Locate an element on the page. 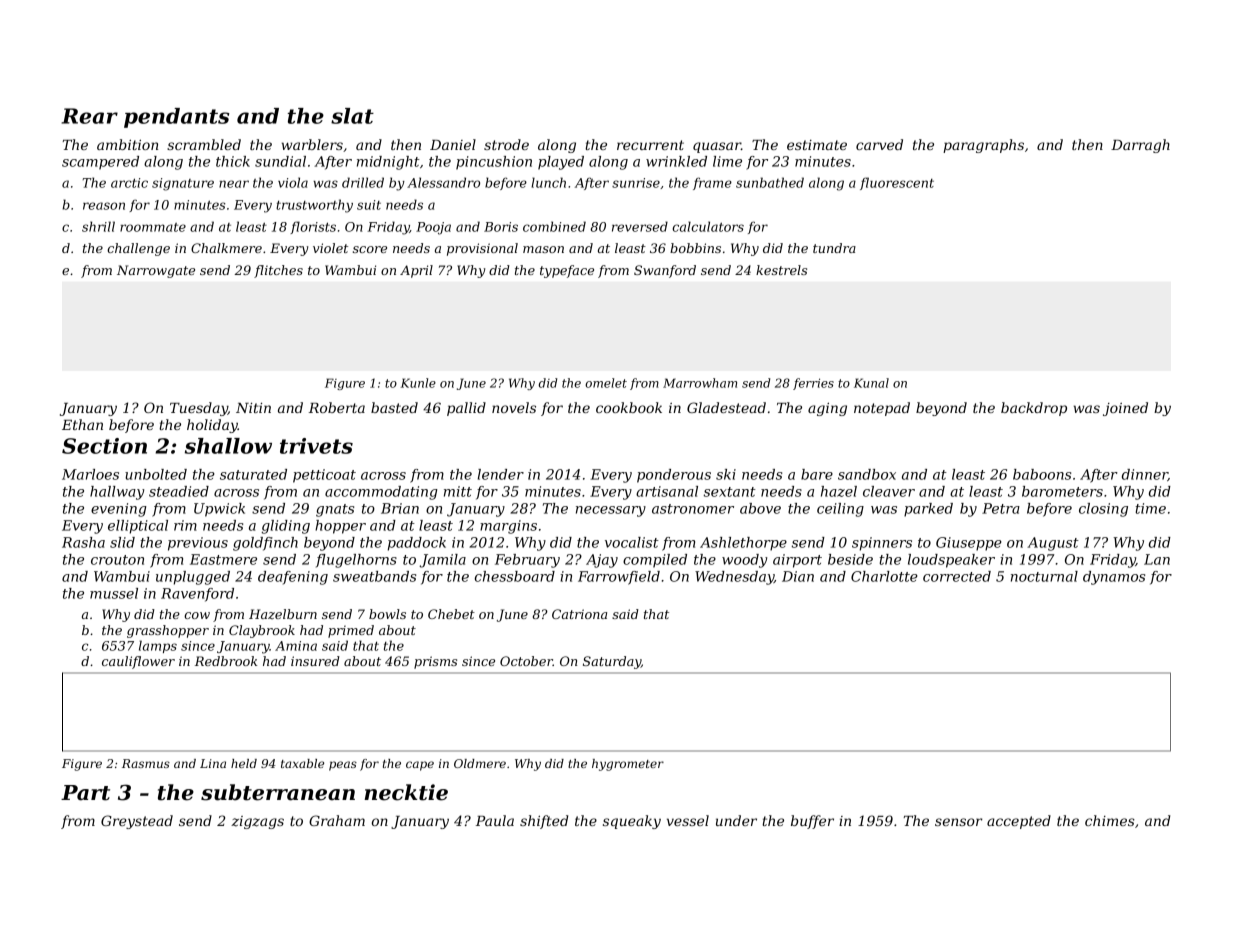 The width and height of the image is (1233, 952). evening is located at coordinates (119, 510).
